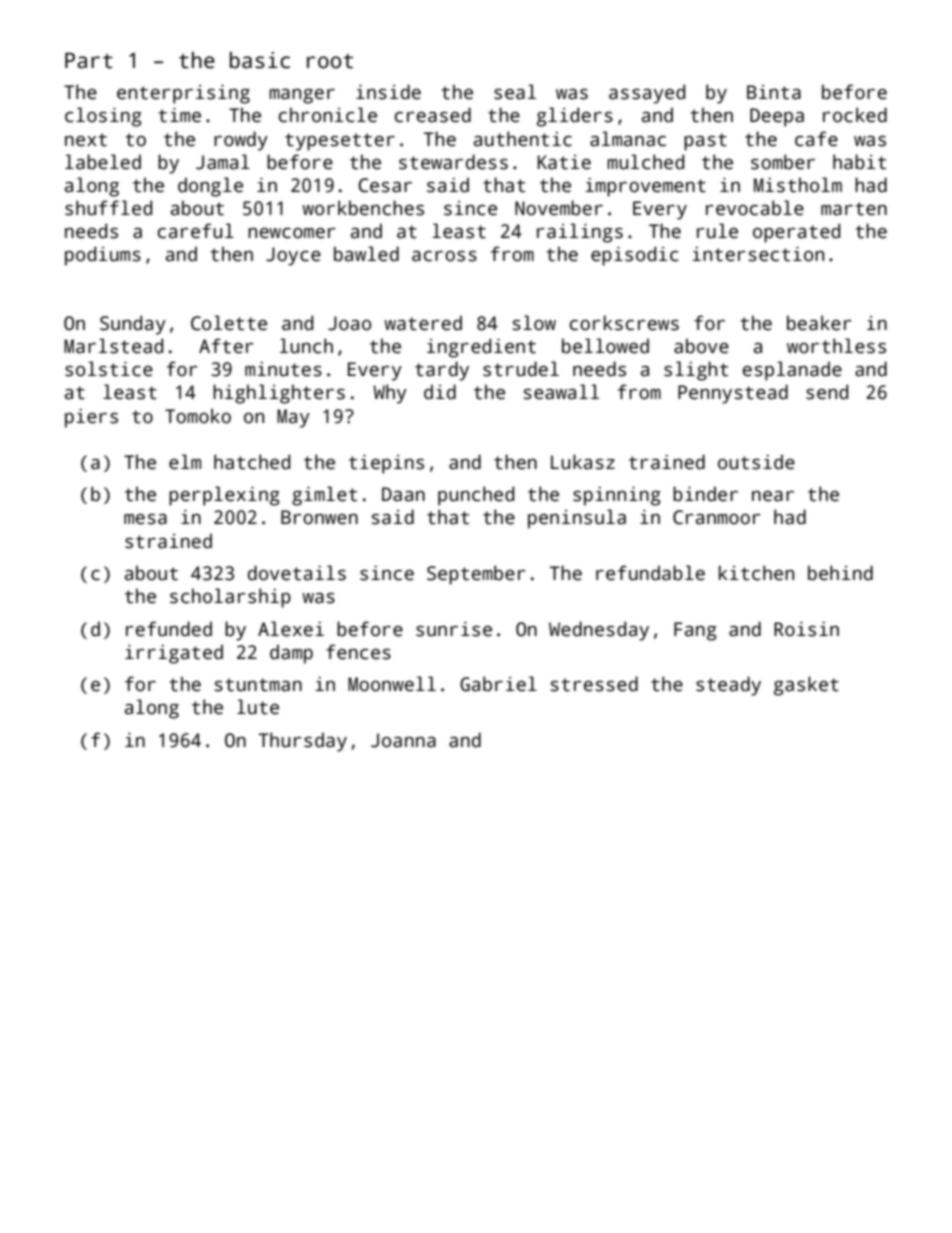 The height and width of the image is (1233, 952). What do you see at coordinates (647, 94) in the image?
I see `assayed` at bounding box center [647, 94].
